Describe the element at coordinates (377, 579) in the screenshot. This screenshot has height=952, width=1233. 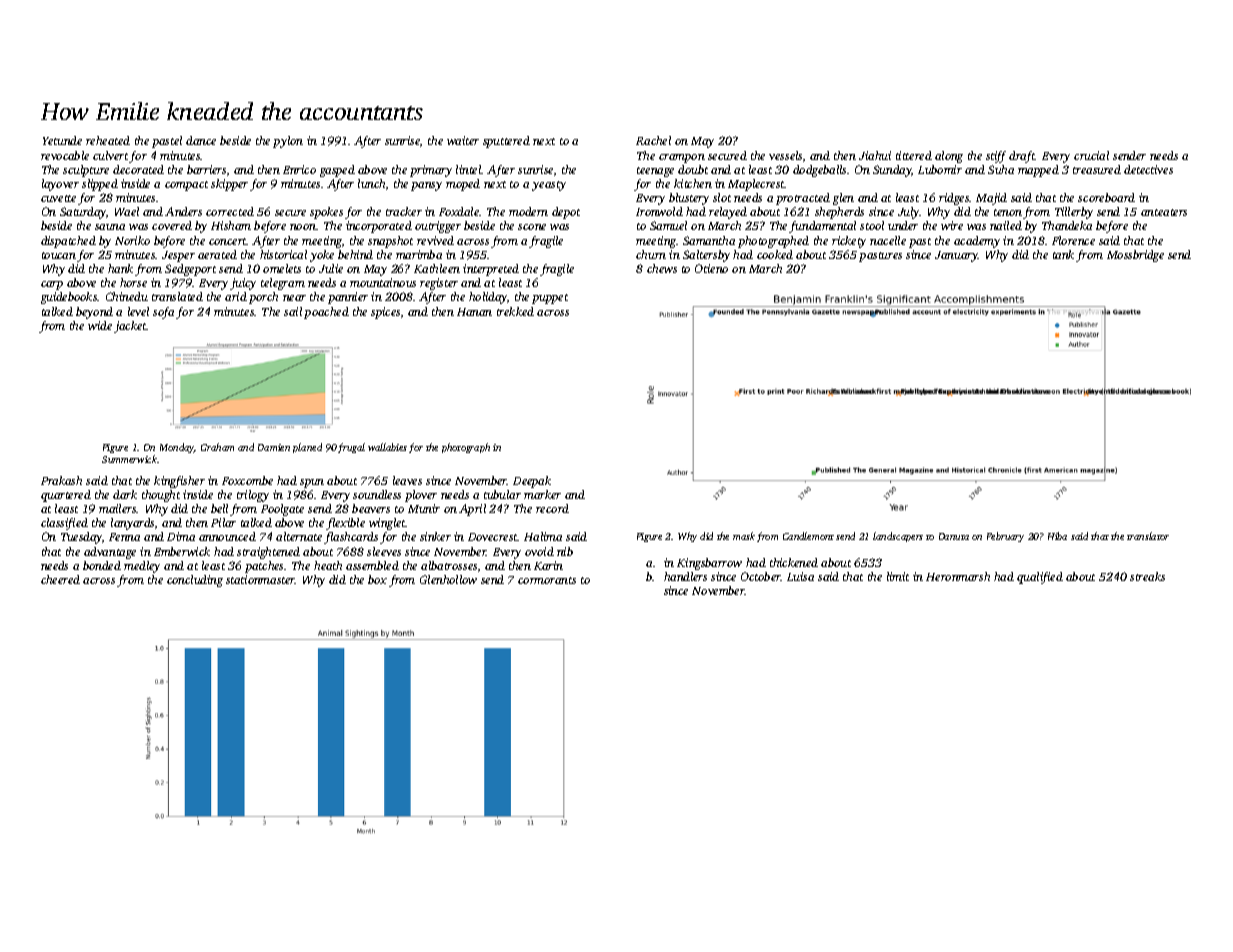
I see `box` at that location.
